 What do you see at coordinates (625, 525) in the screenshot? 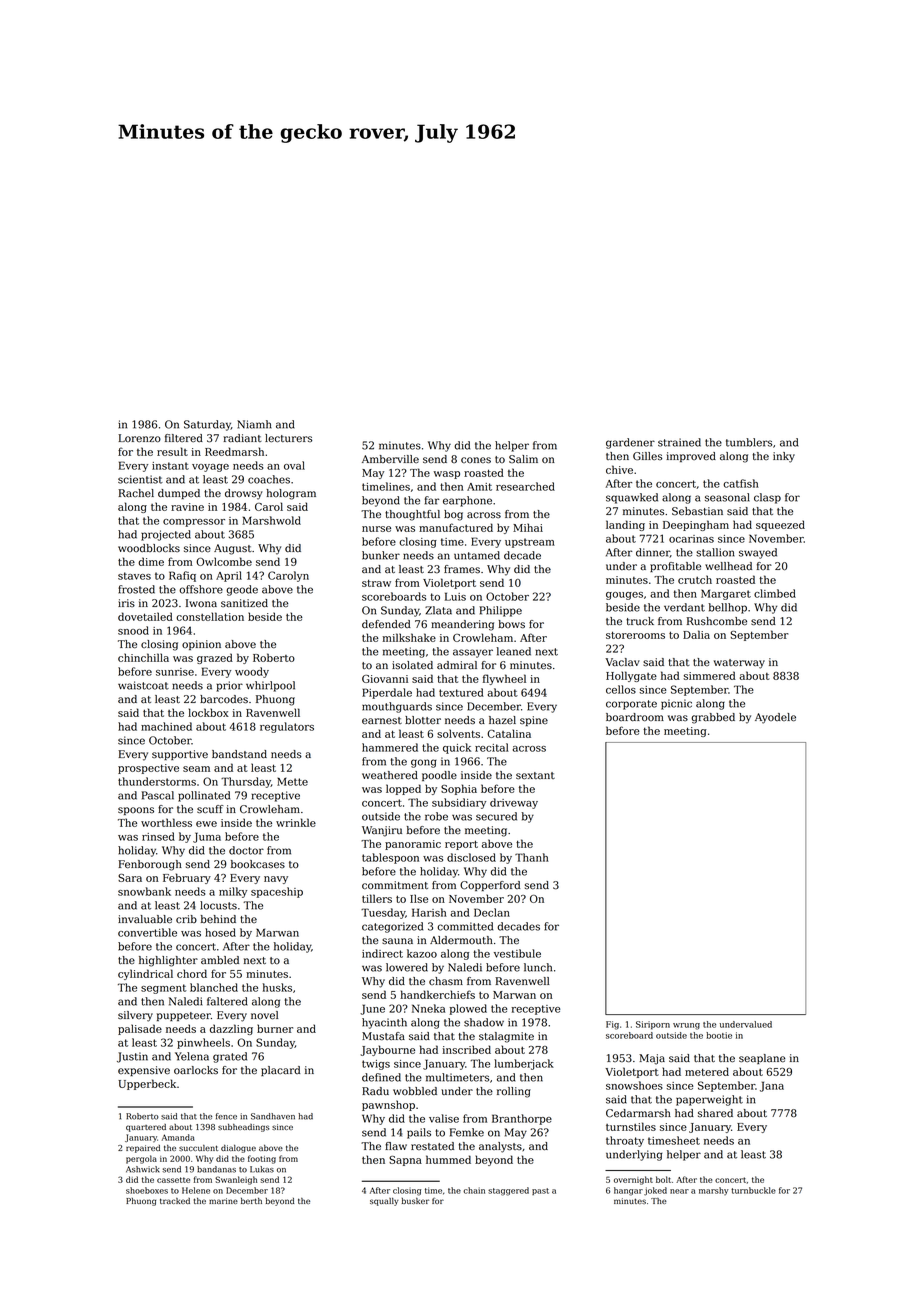
I see `landing` at bounding box center [625, 525].
